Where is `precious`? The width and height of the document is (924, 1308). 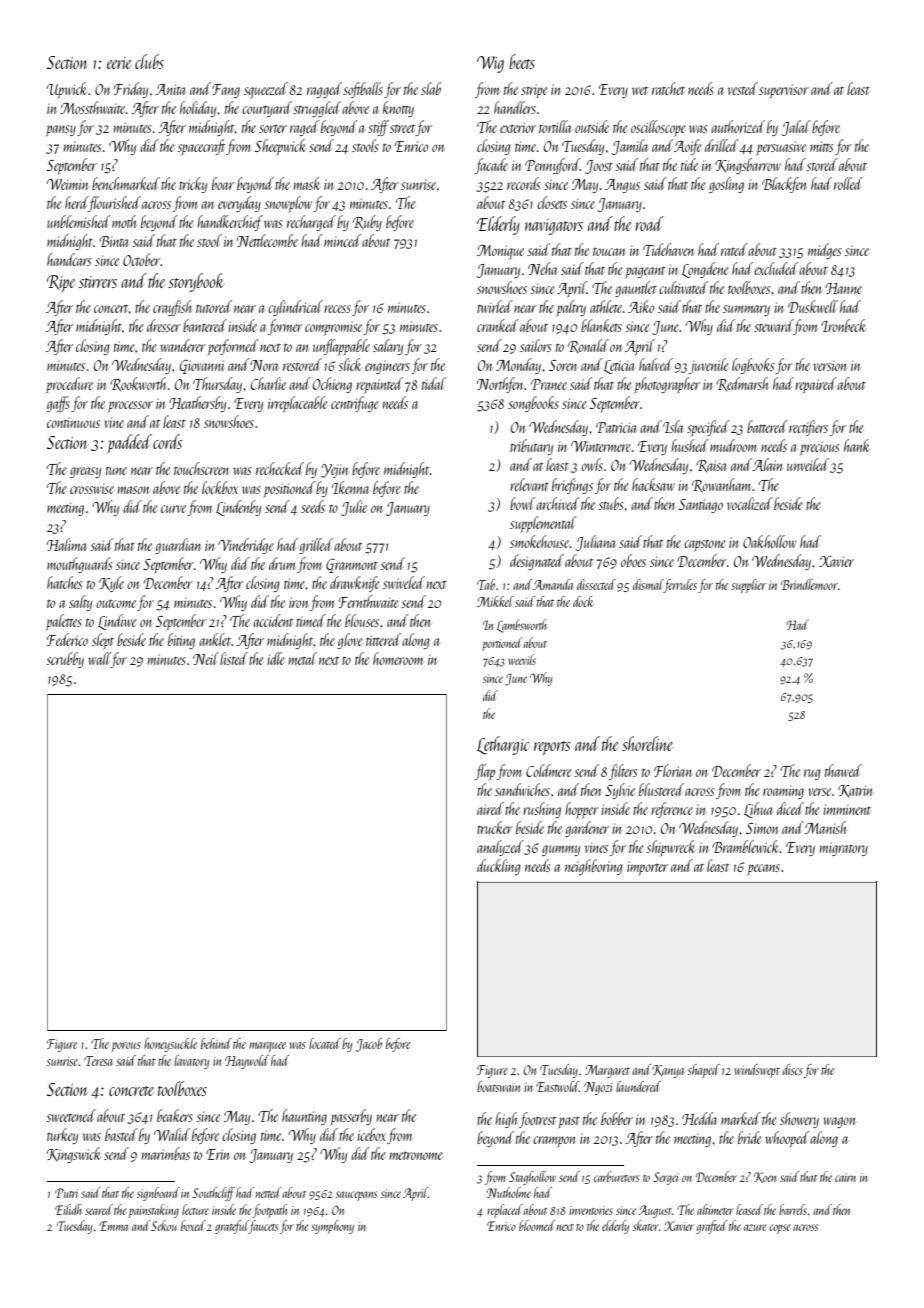
precious is located at coordinates (820, 448).
